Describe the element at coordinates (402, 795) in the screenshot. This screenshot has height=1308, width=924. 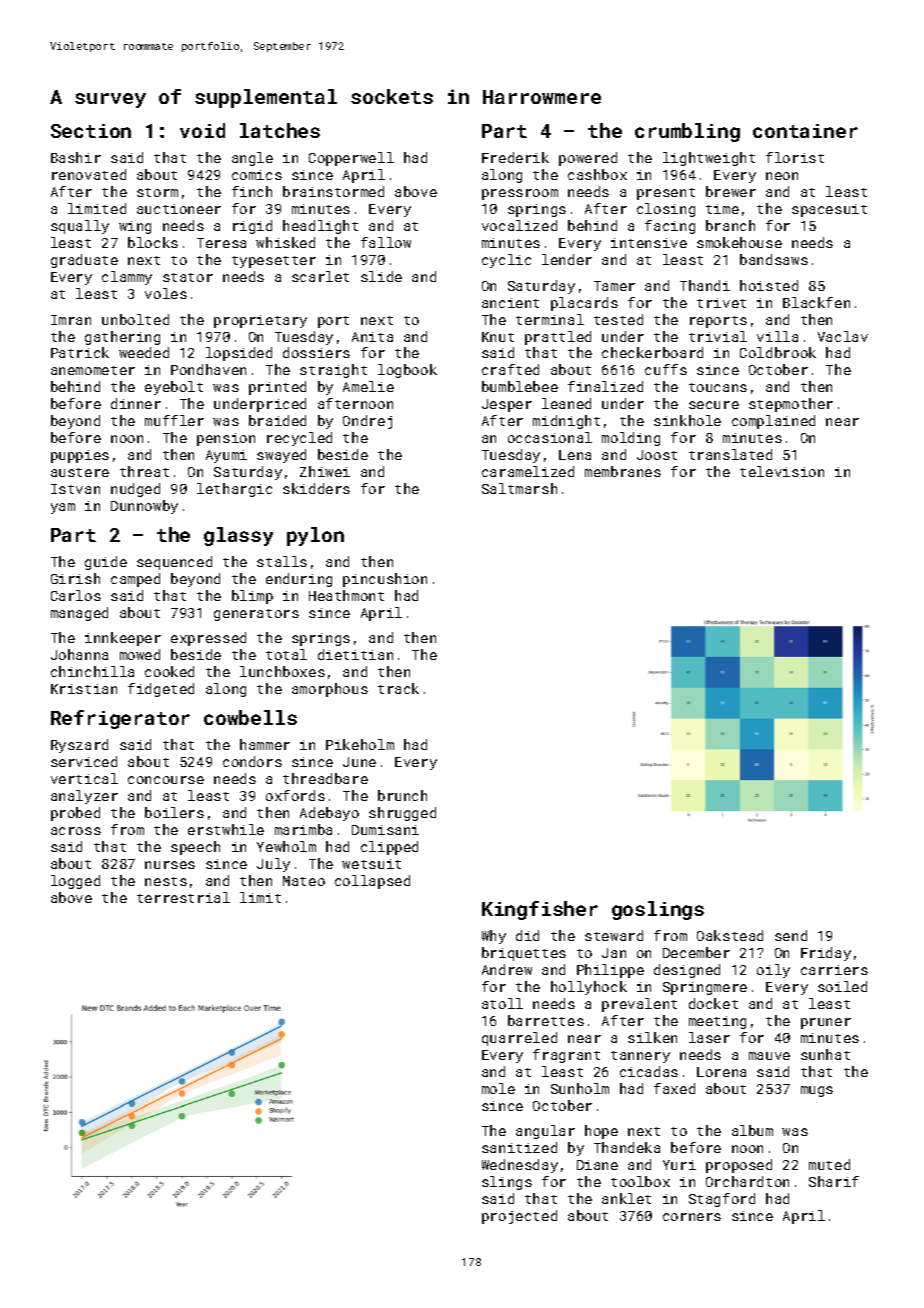
I see `brunch` at that location.
